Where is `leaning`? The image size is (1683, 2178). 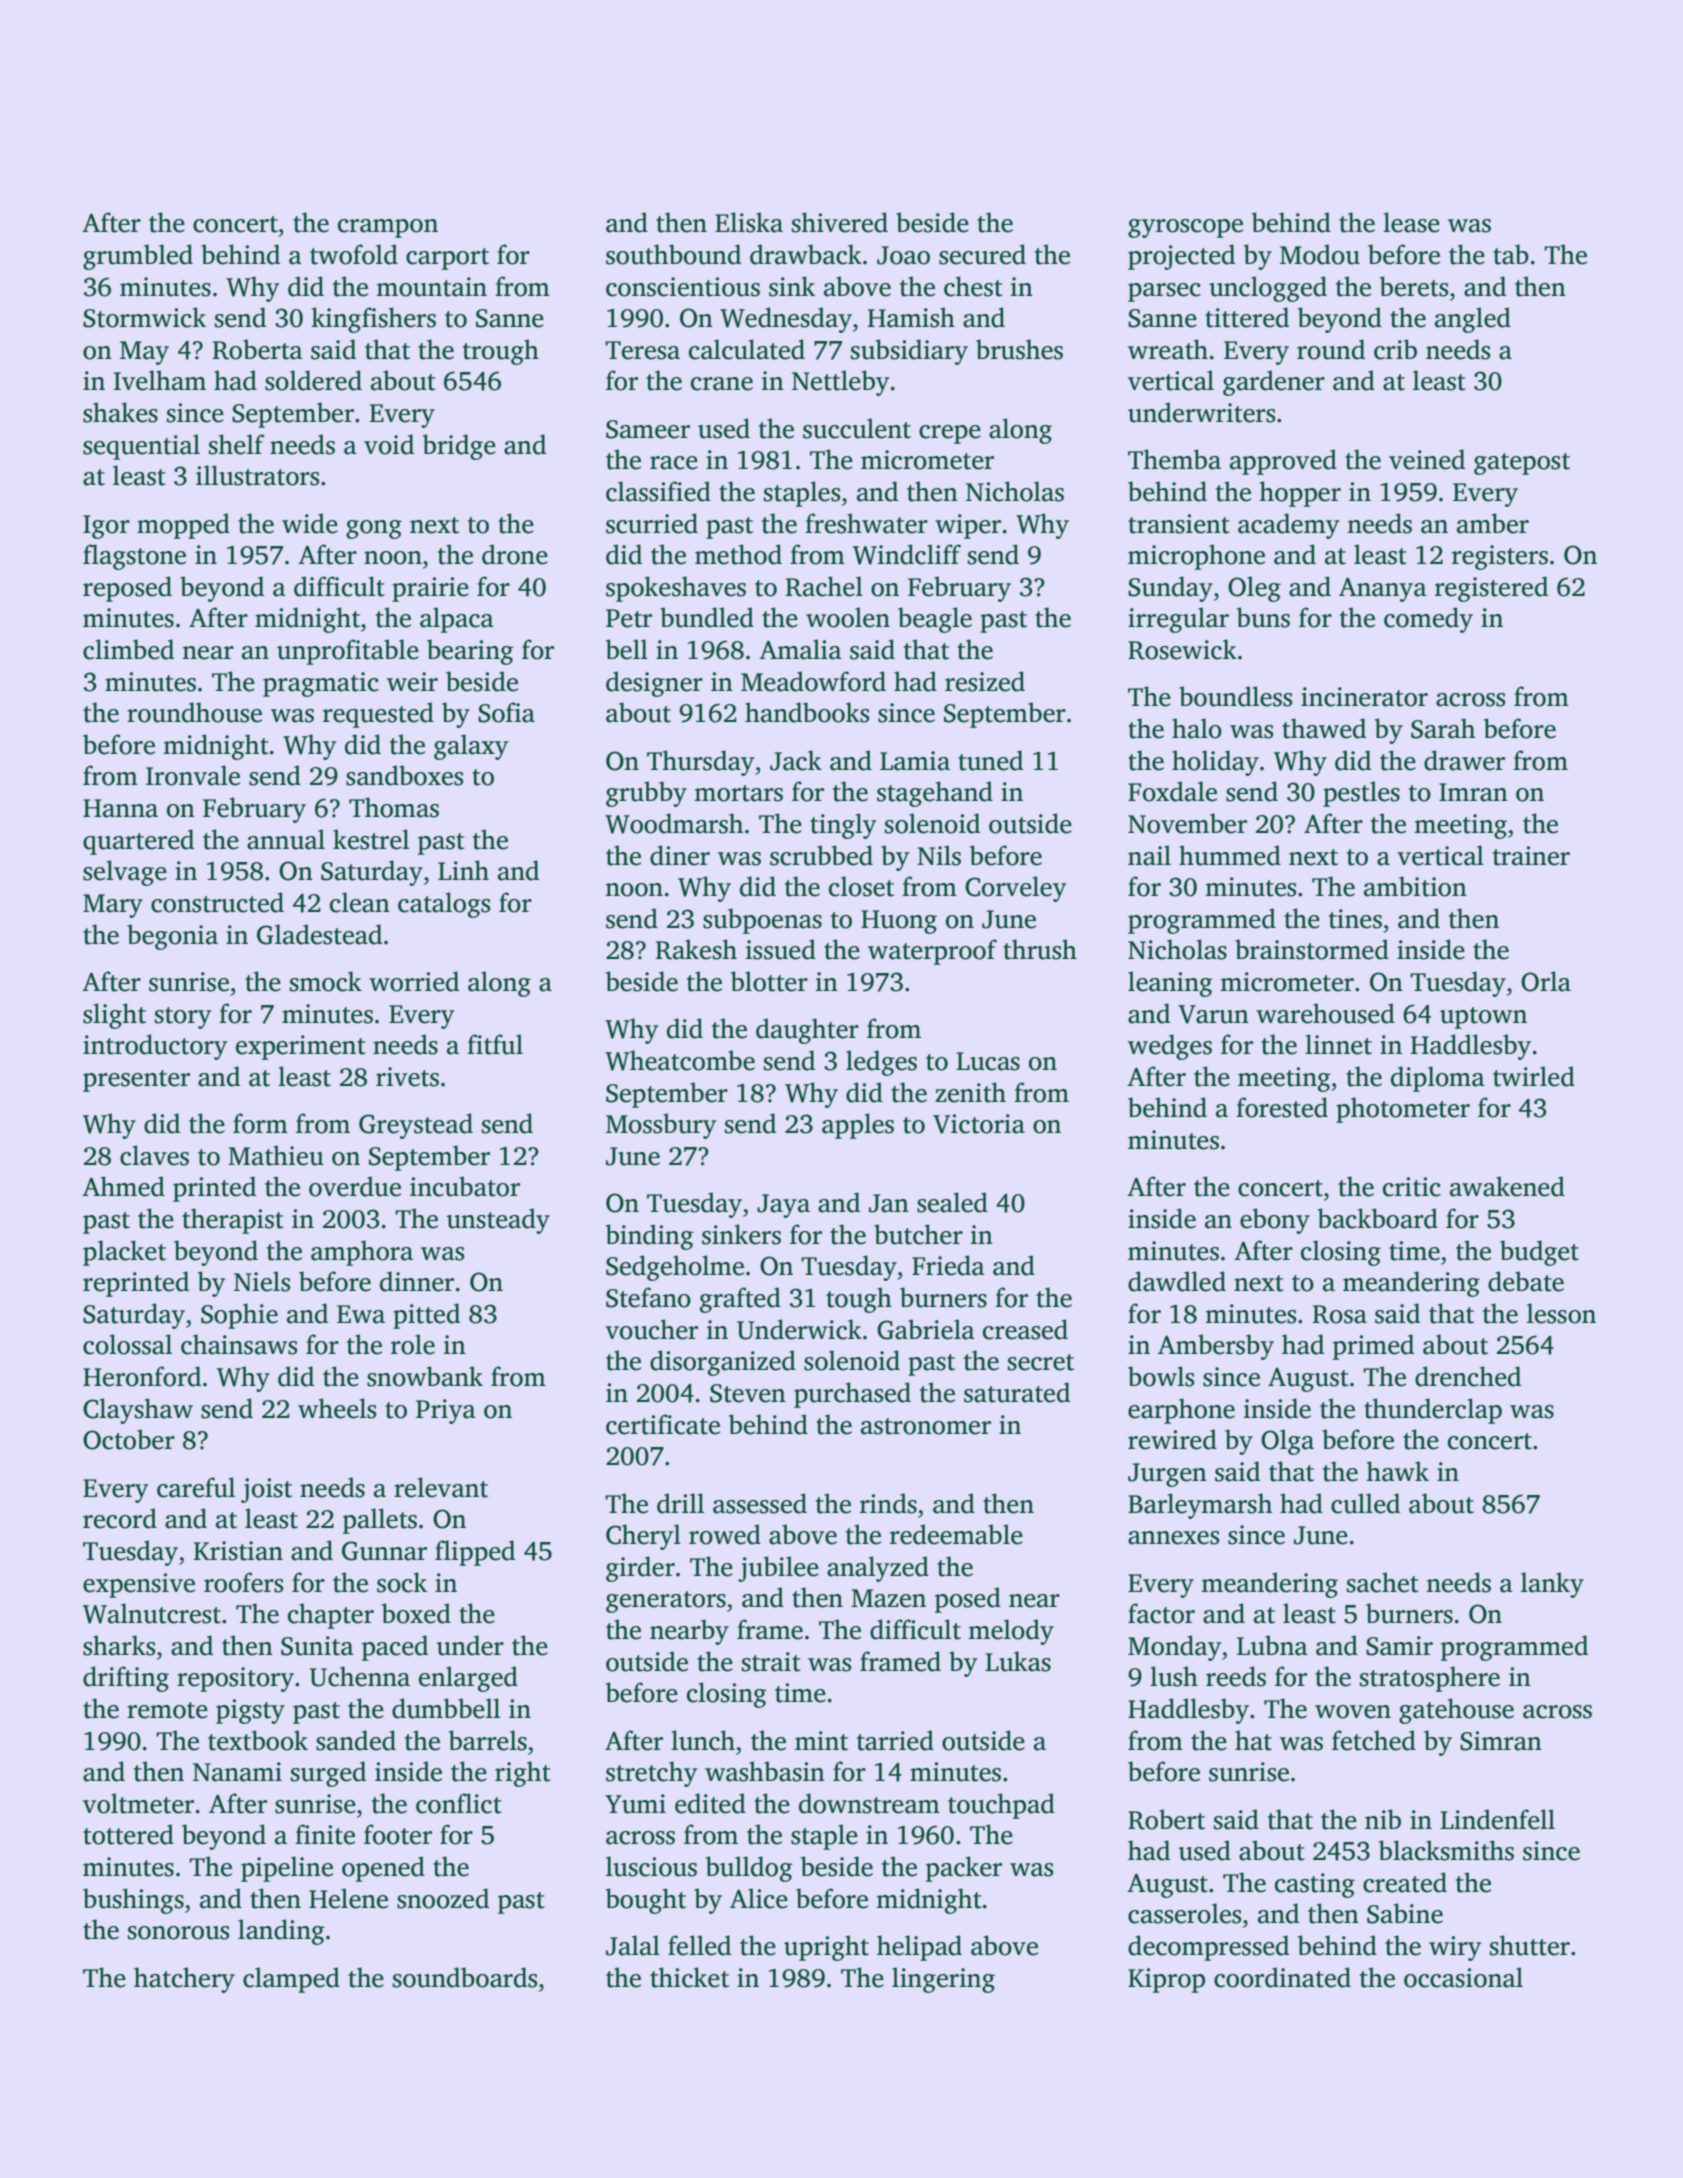 leaning is located at coordinates (1170, 984).
